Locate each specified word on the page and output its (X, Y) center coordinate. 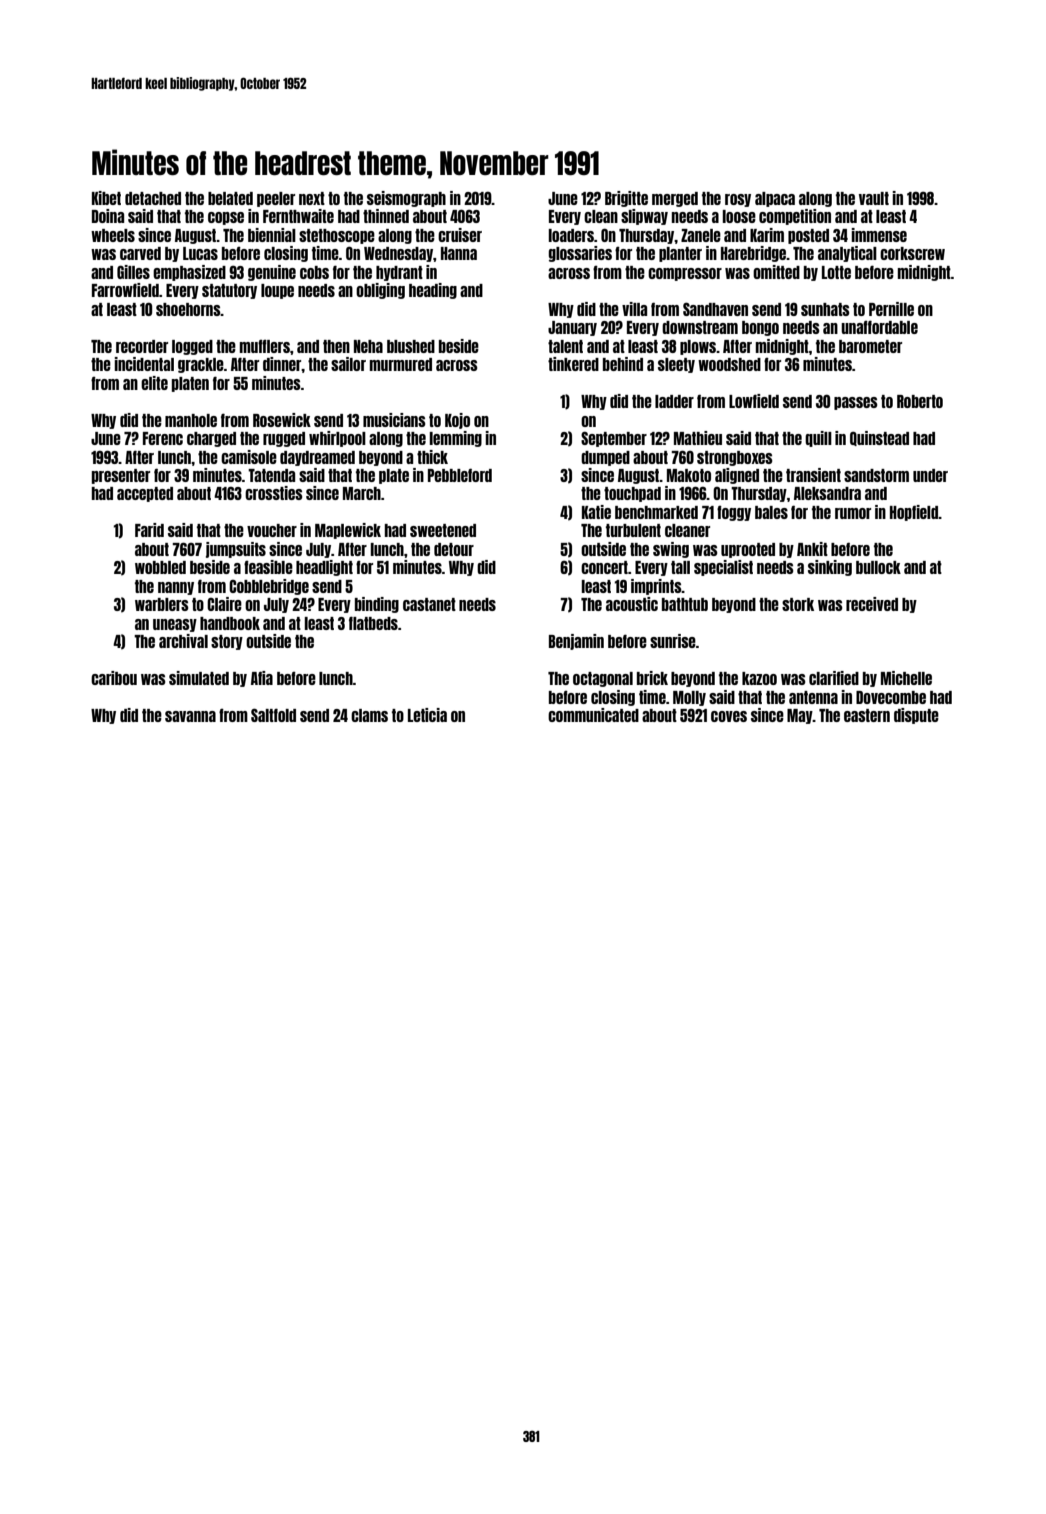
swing (671, 550)
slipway (644, 217)
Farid (149, 530)
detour (454, 549)
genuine (272, 273)
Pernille (891, 309)
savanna (190, 716)
